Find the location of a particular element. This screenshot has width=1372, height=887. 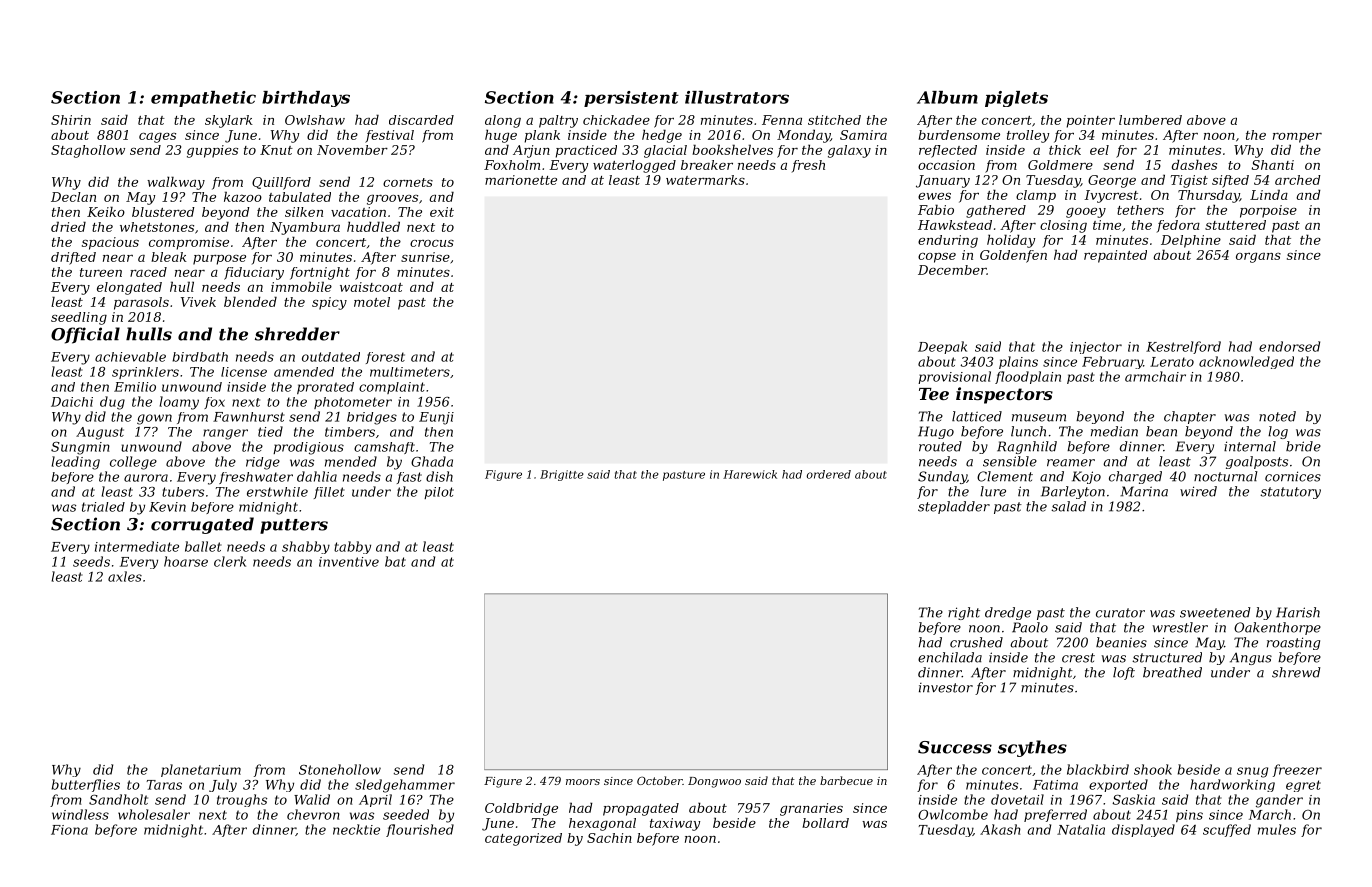

wrestler is located at coordinates (1180, 627).
